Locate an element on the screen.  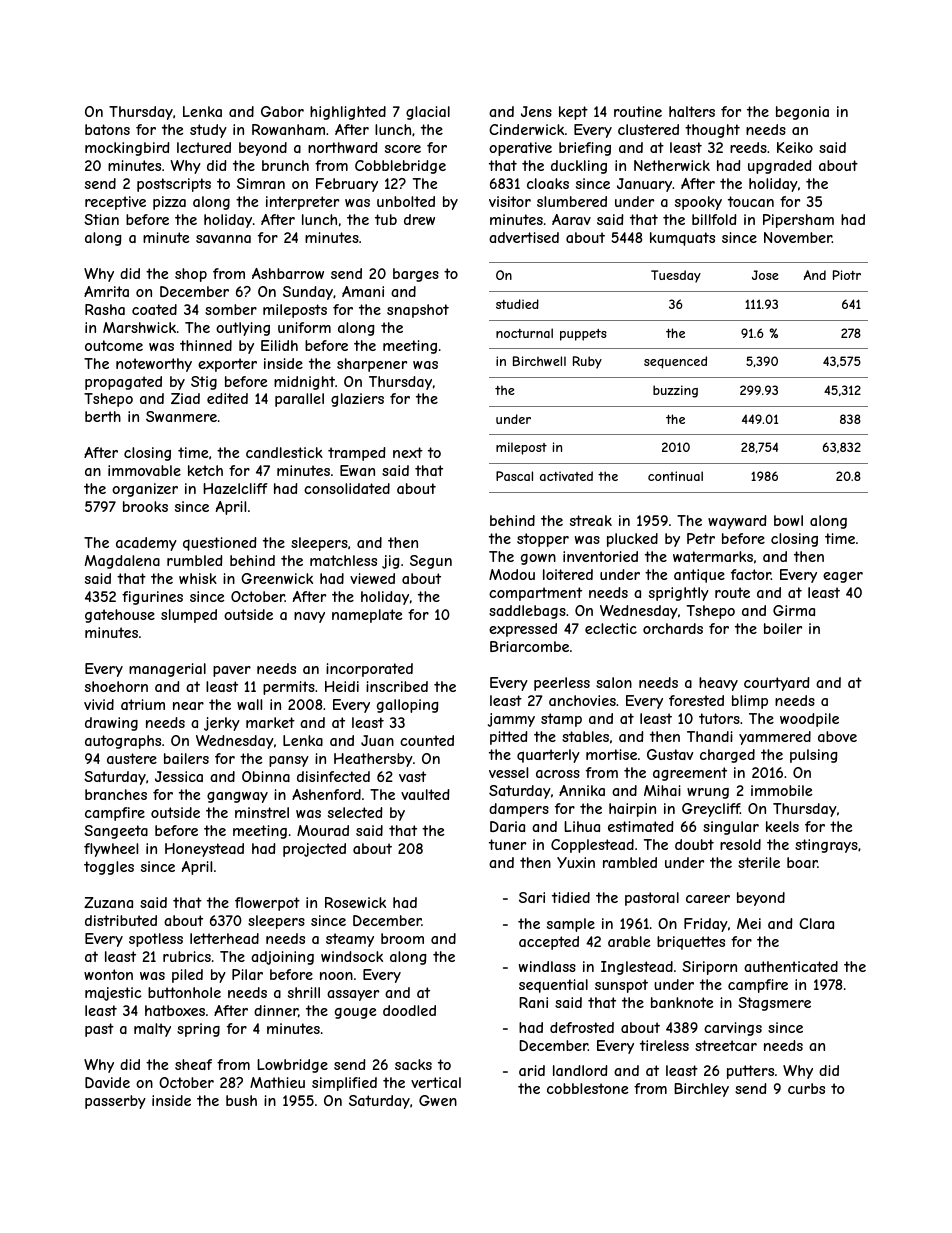
Pascal is located at coordinates (514, 476).
